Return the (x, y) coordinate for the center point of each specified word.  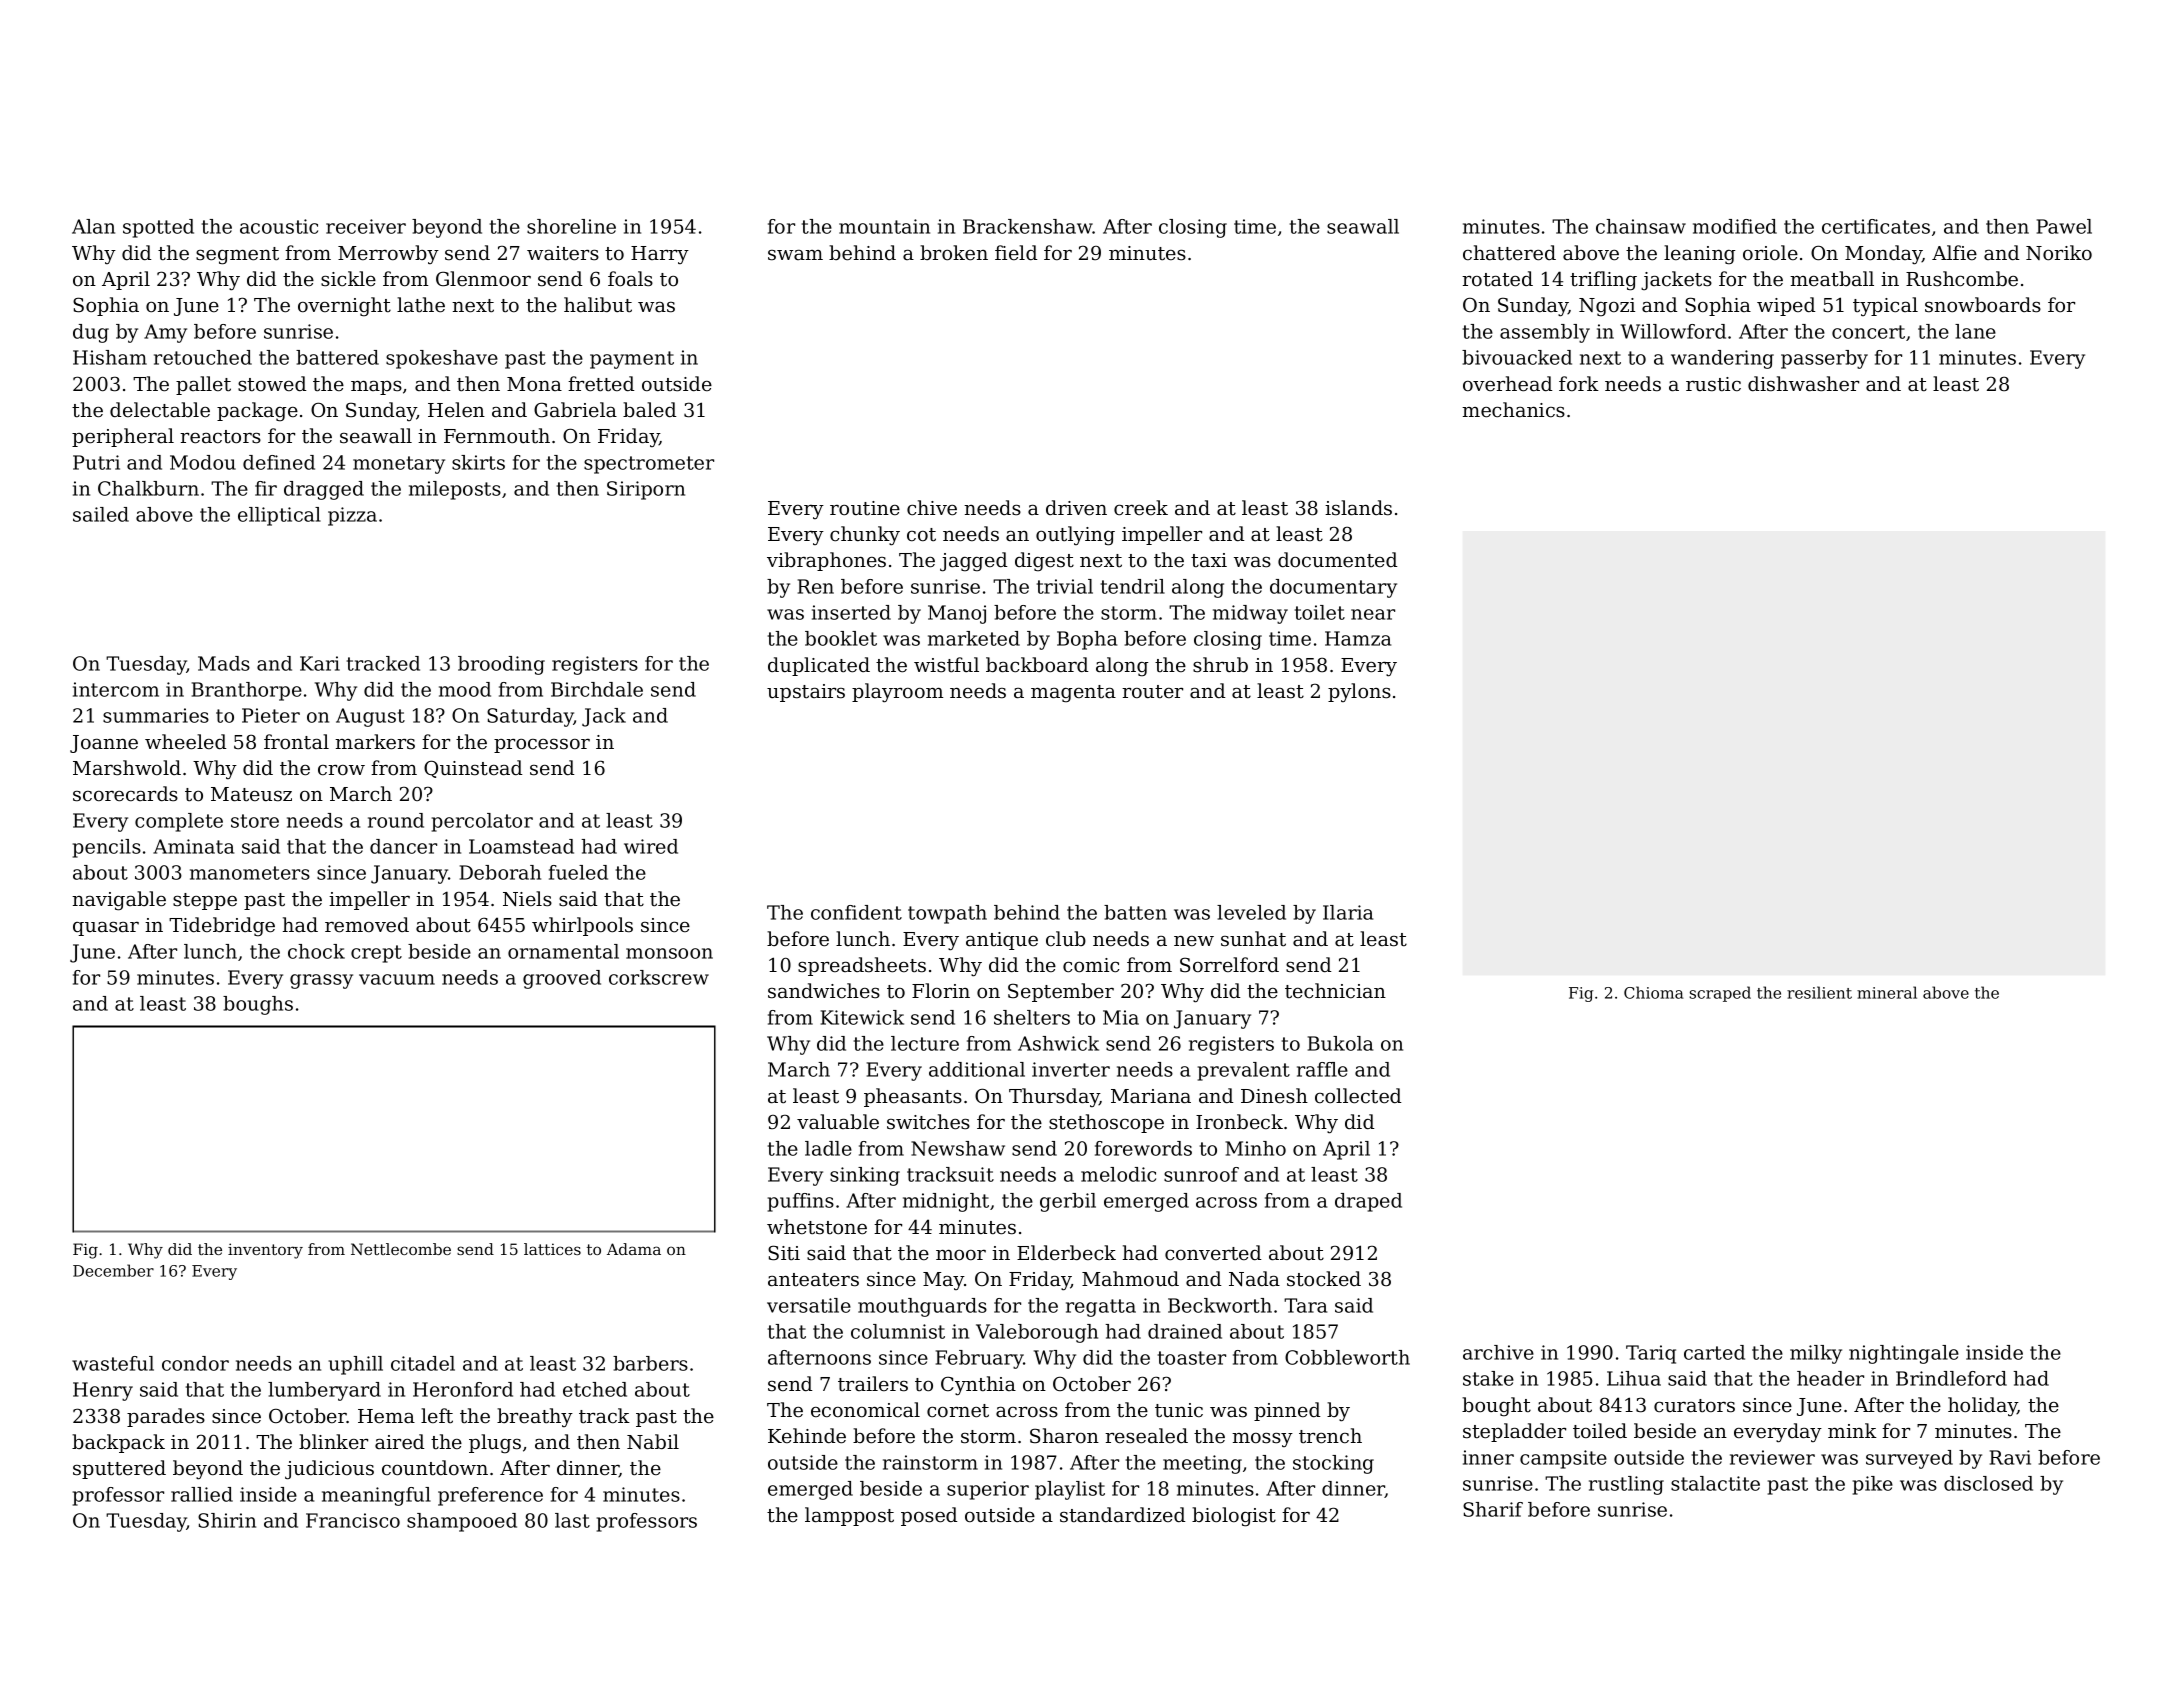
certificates (1876, 226)
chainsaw (1641, 226)
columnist (898, 1331)
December (113, 1270)
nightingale (1904, 1354)
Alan (93, 226)
